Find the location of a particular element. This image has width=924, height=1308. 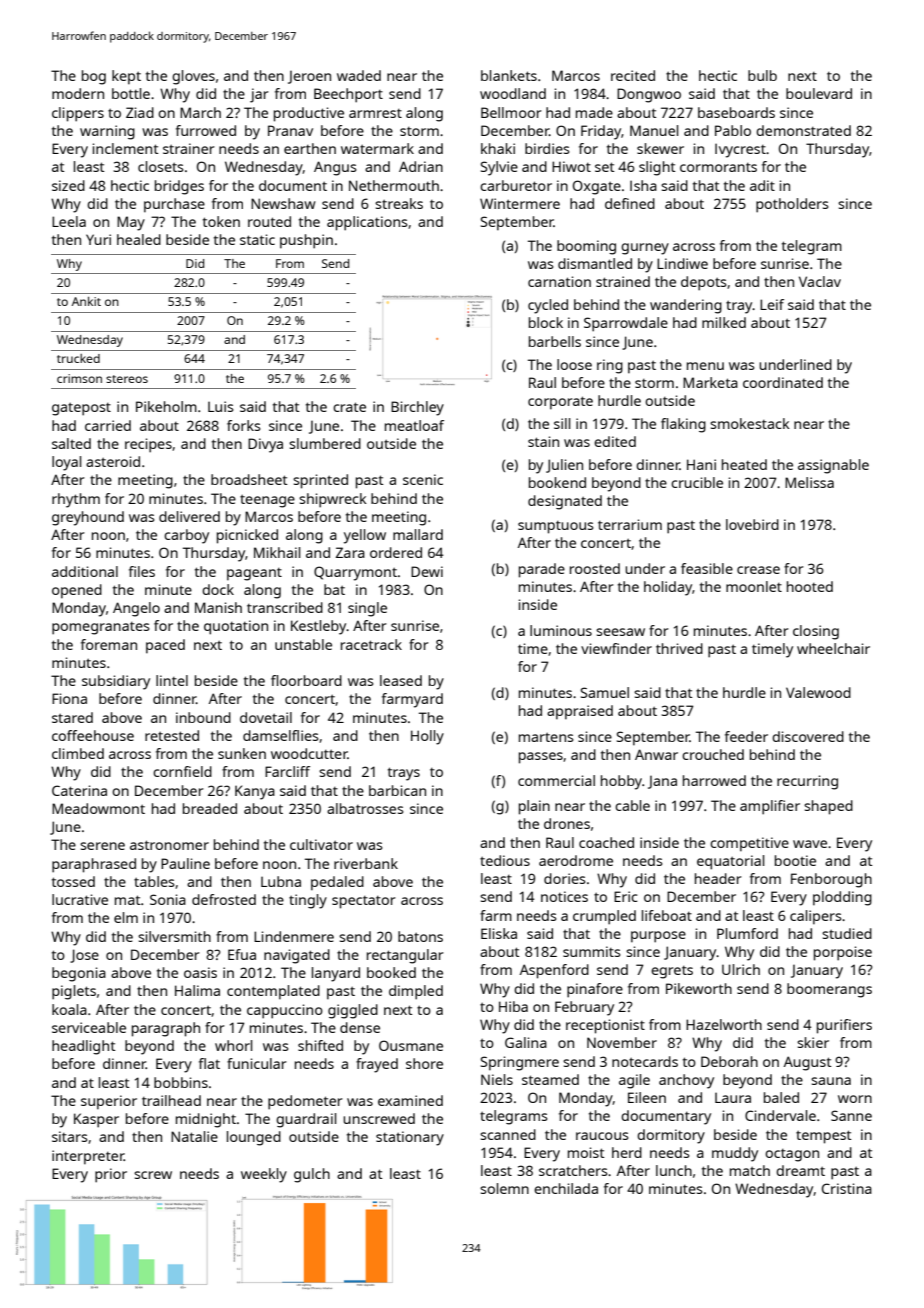

menu is located at coordinates (705, 366).
